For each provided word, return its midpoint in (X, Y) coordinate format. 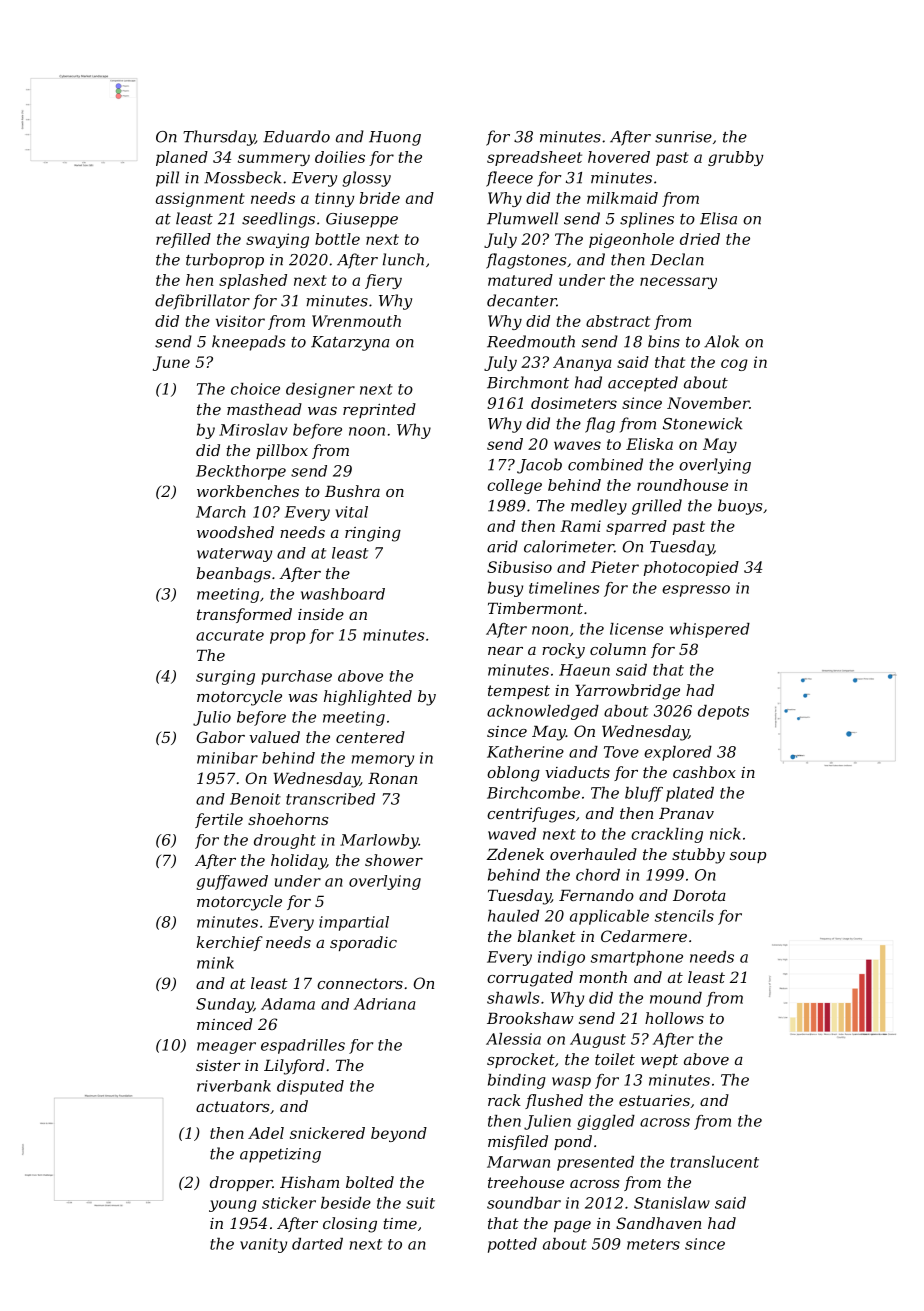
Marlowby (379, 841)
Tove (621, 752)
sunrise (683, 137)
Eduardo (296, 136)
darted (317, 1244)
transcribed (330, 799)
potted (512, 1245)
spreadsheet (534, 158)
